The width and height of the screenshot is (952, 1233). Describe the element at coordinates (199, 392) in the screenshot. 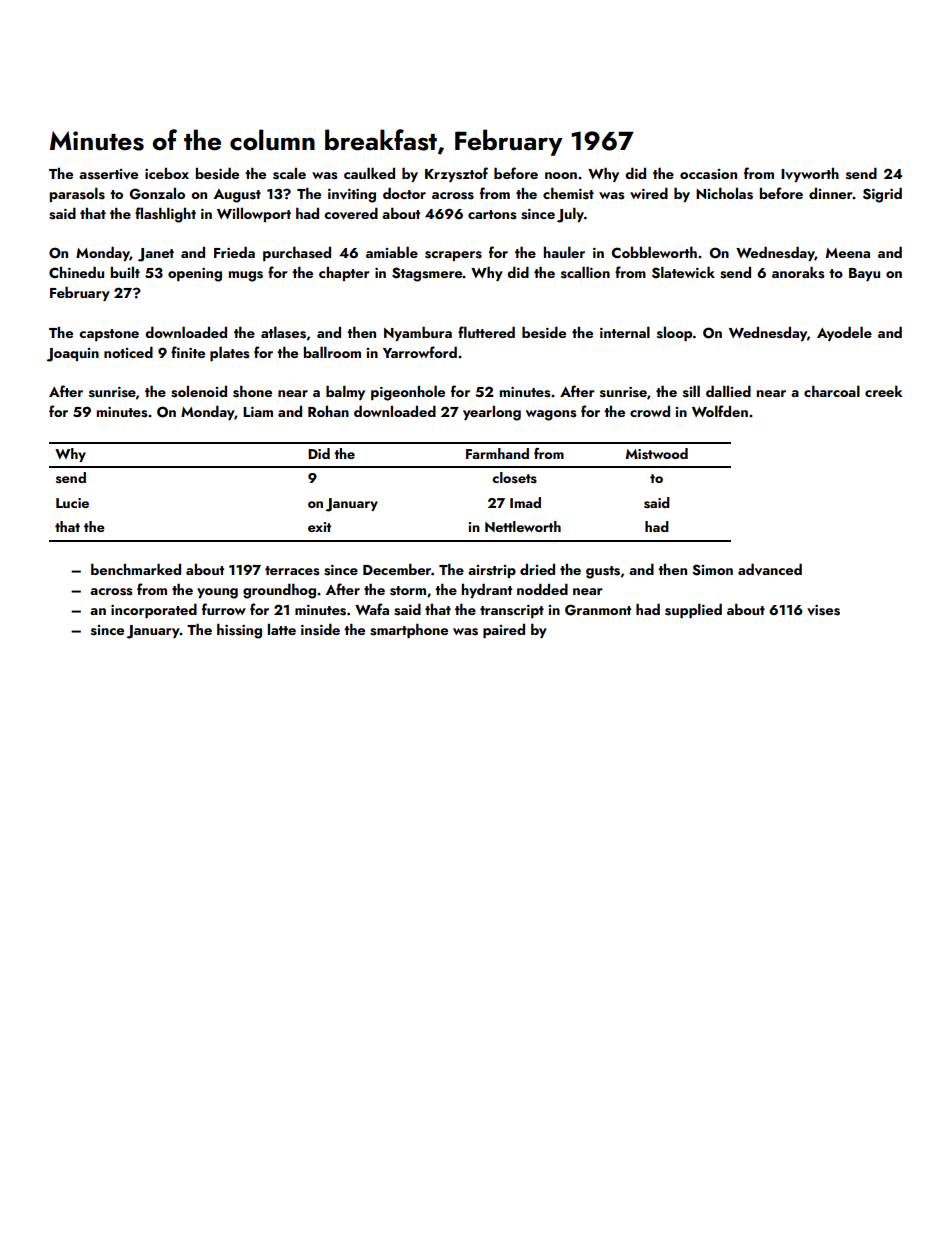

I see `solenoid` at that location.
